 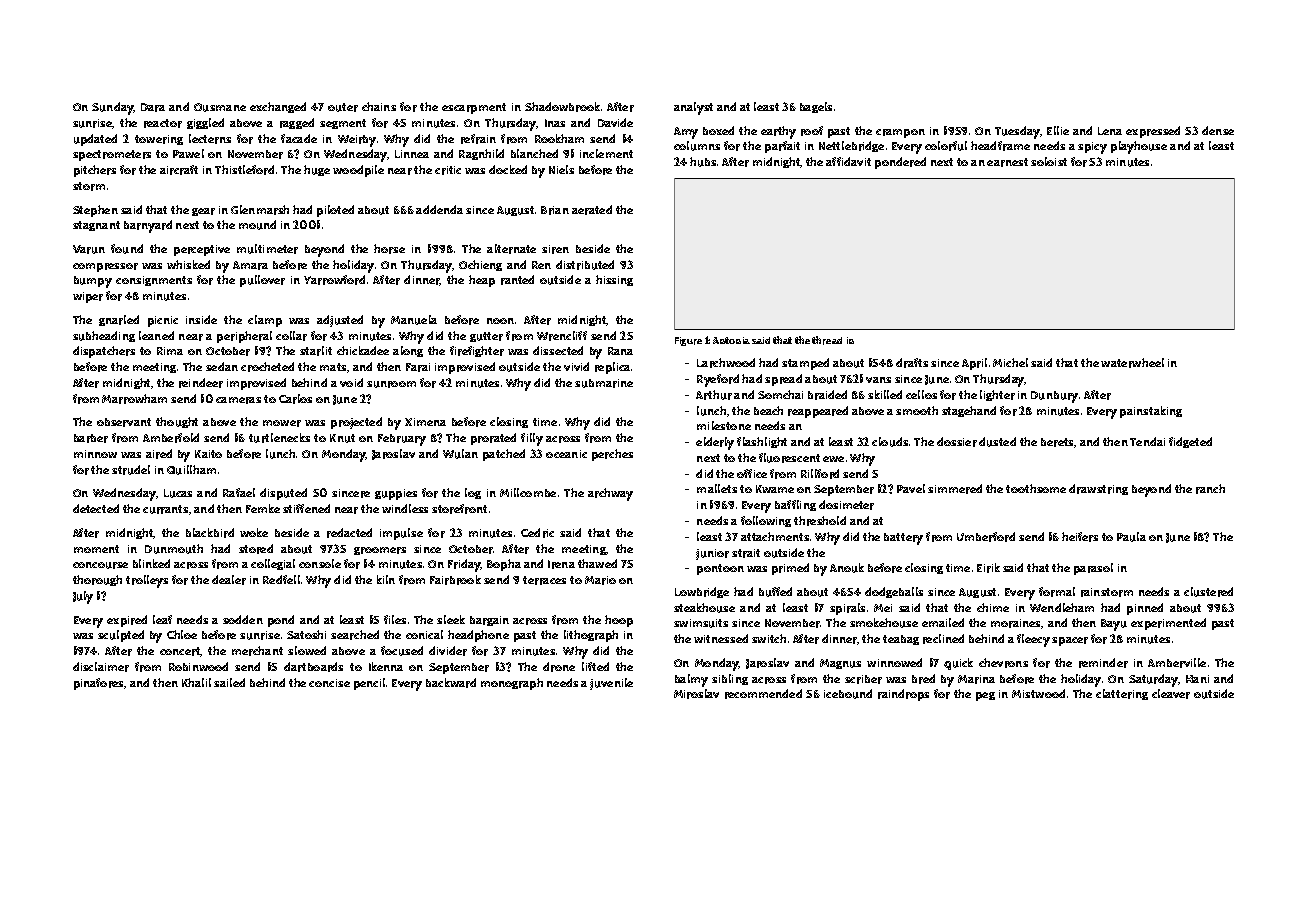 I want to click on thread, so click(x=827, y=340).
